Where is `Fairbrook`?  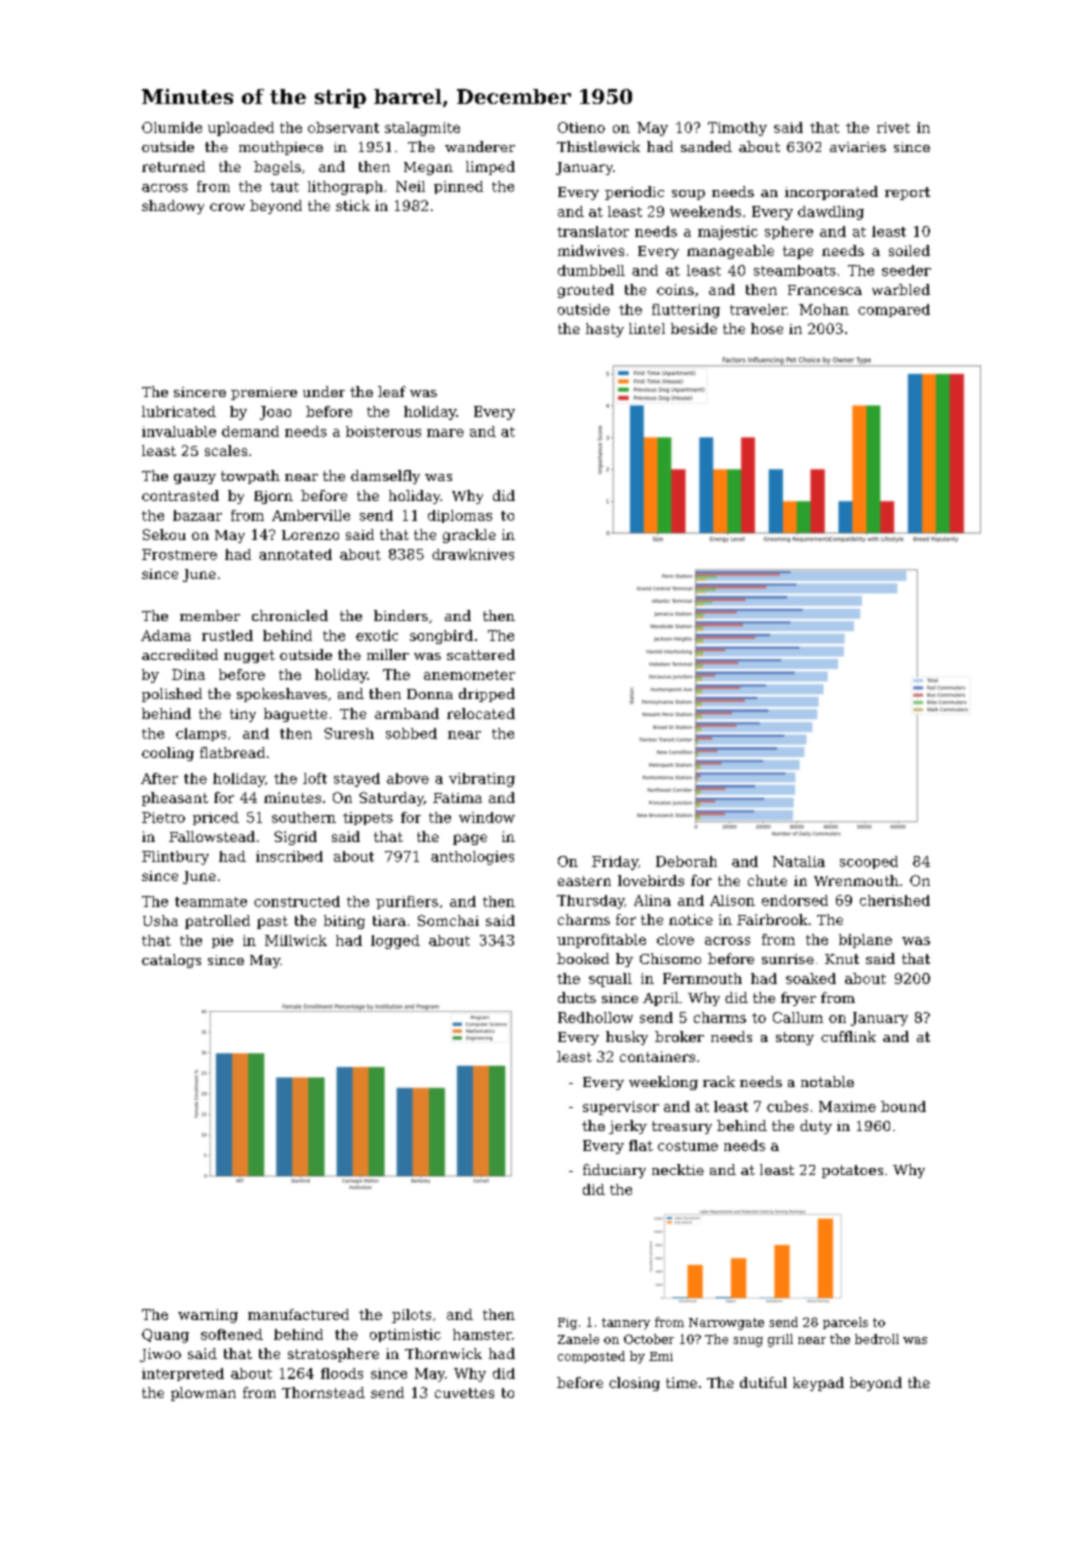
Fairbrook is located at coordinates (772, 919).
